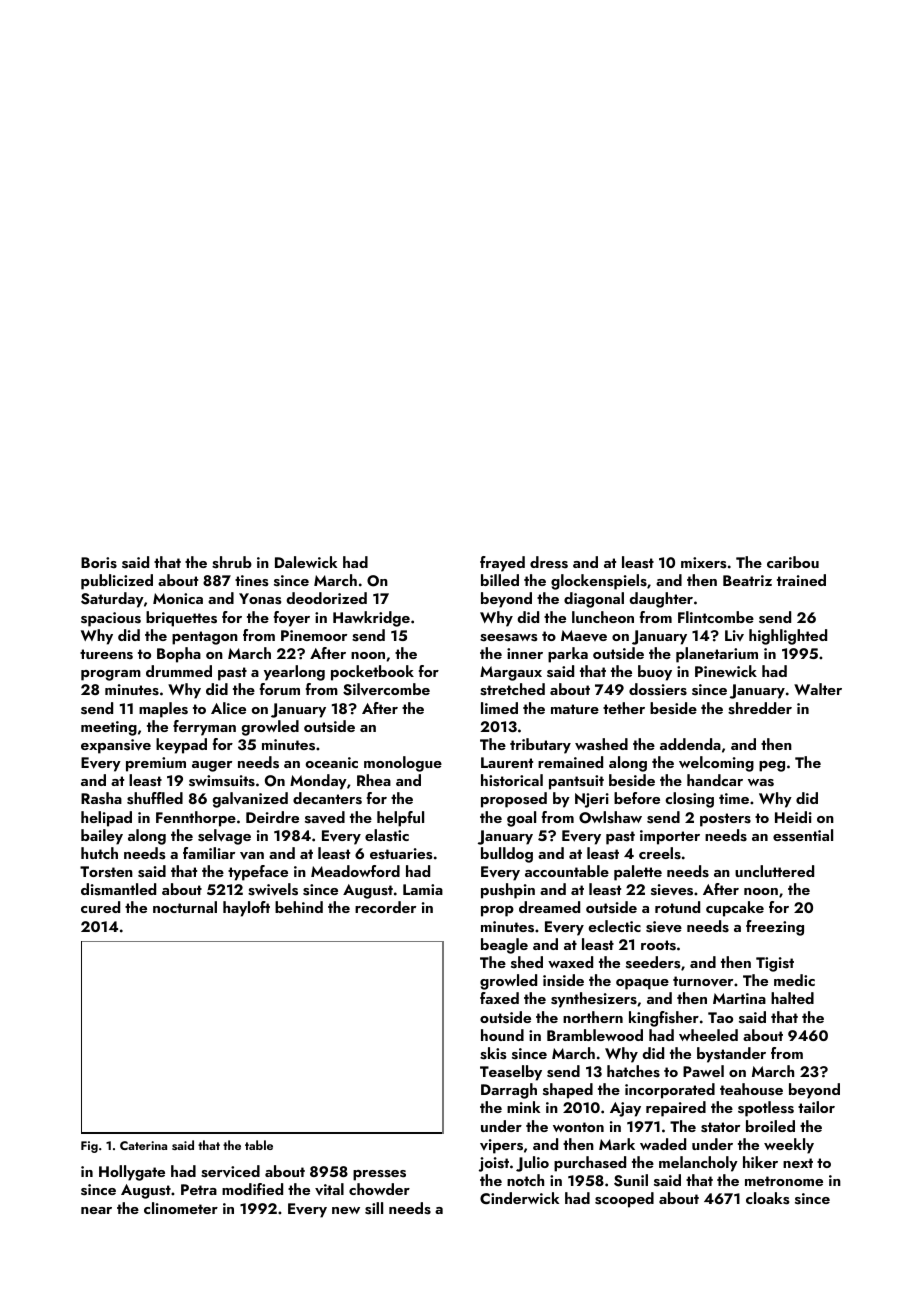 The image size is (924, 1308). Describe the element at coordinates (181, 746) in the document. I see `keypad` at that location.
